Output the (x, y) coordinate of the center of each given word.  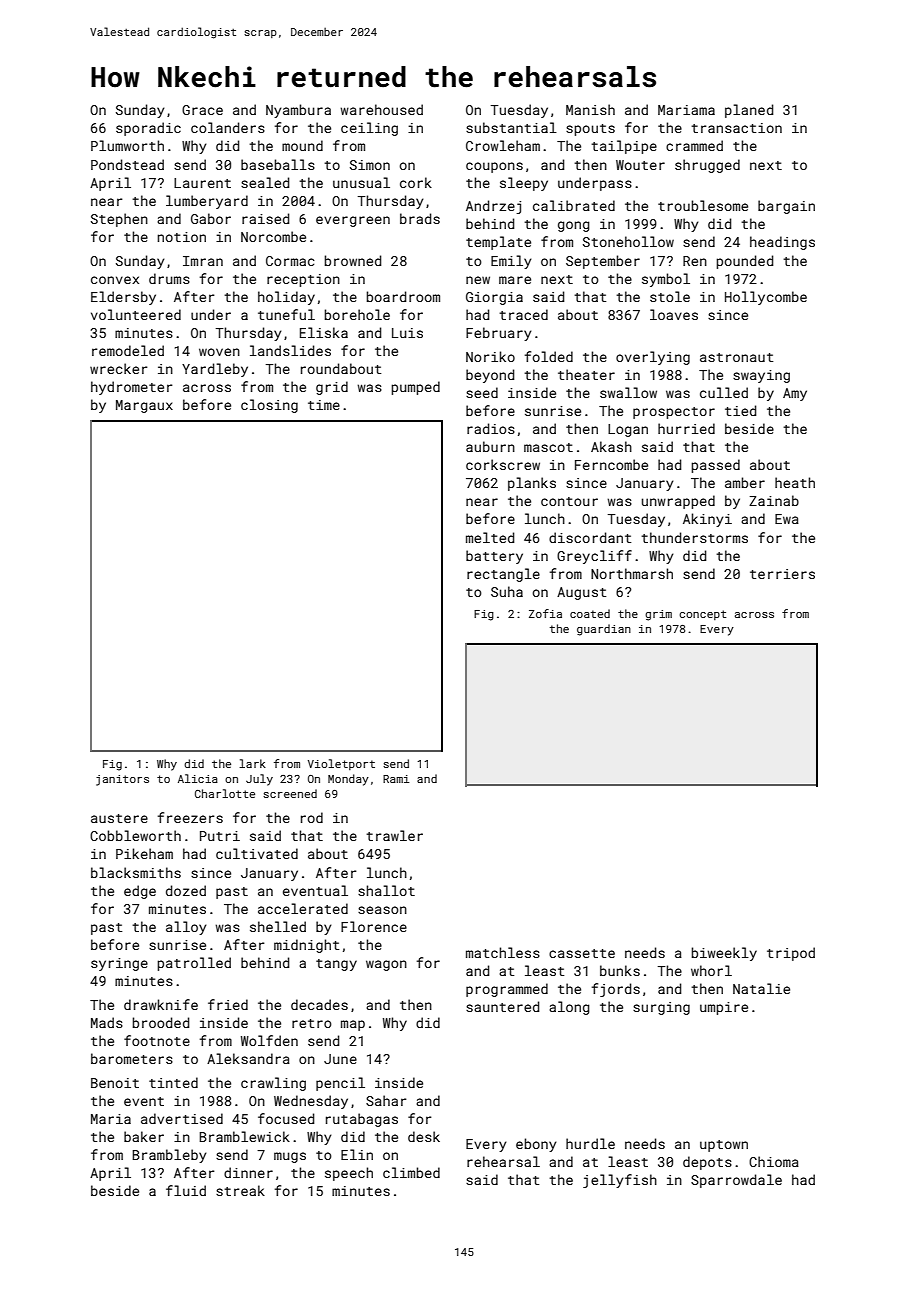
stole (670, 296)
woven (219, 352)
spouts (590, 130)
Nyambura (298, 111)
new (478, 280)
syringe (119, 964)
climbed (411, 1172)
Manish (590, 109)
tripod (791, 954)
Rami (396, 779)
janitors (122, 780)
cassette (582, 953)
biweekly (724, 954)
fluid (186, 1190)
